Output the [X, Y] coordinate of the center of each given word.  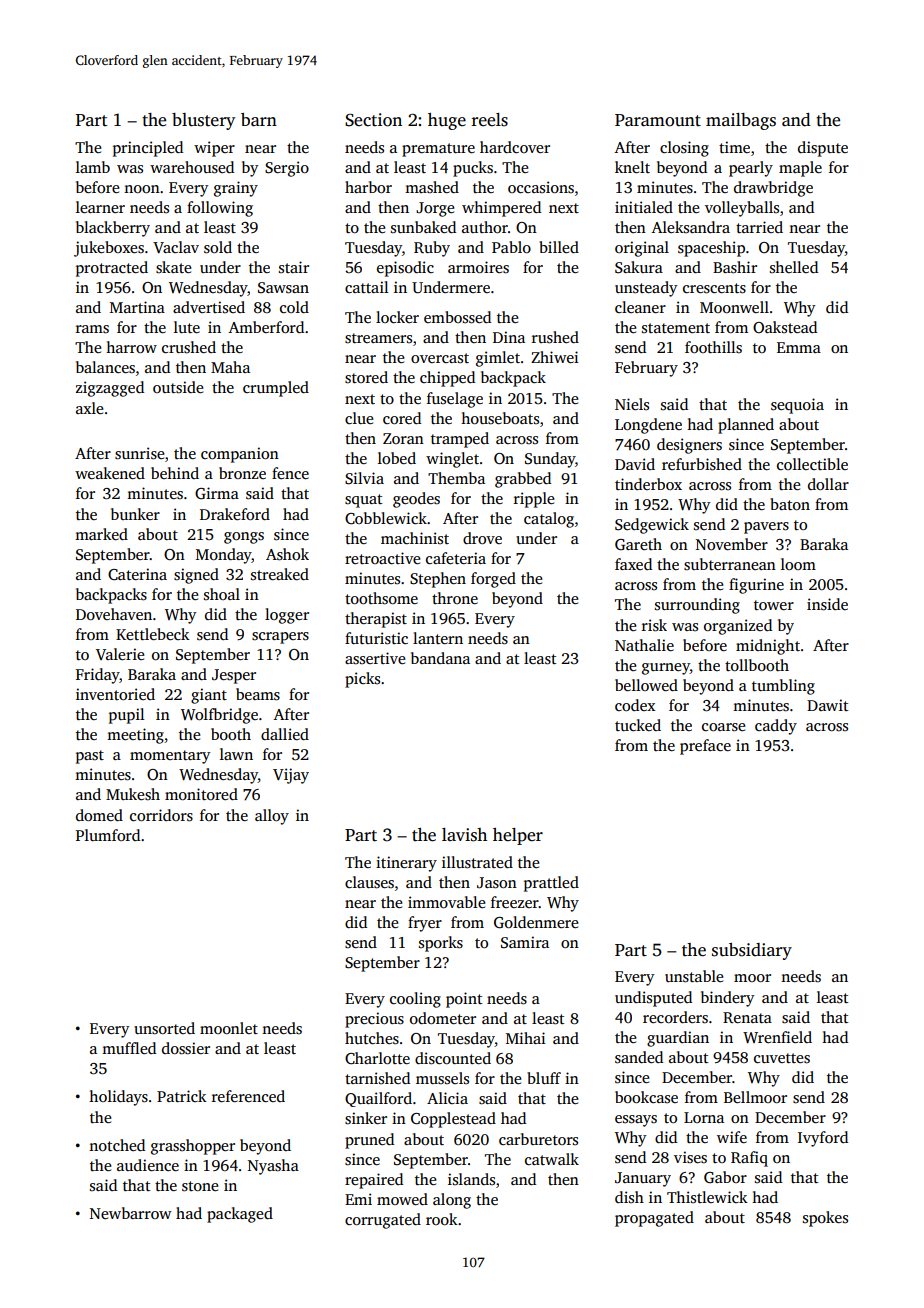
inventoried [115, 694]
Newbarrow [131, 1213]
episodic [405, 269]
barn [259, 119]
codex [635, 705]
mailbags [741, 121]
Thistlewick [707, 1197]
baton [790, 504]
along [452, 1201]
